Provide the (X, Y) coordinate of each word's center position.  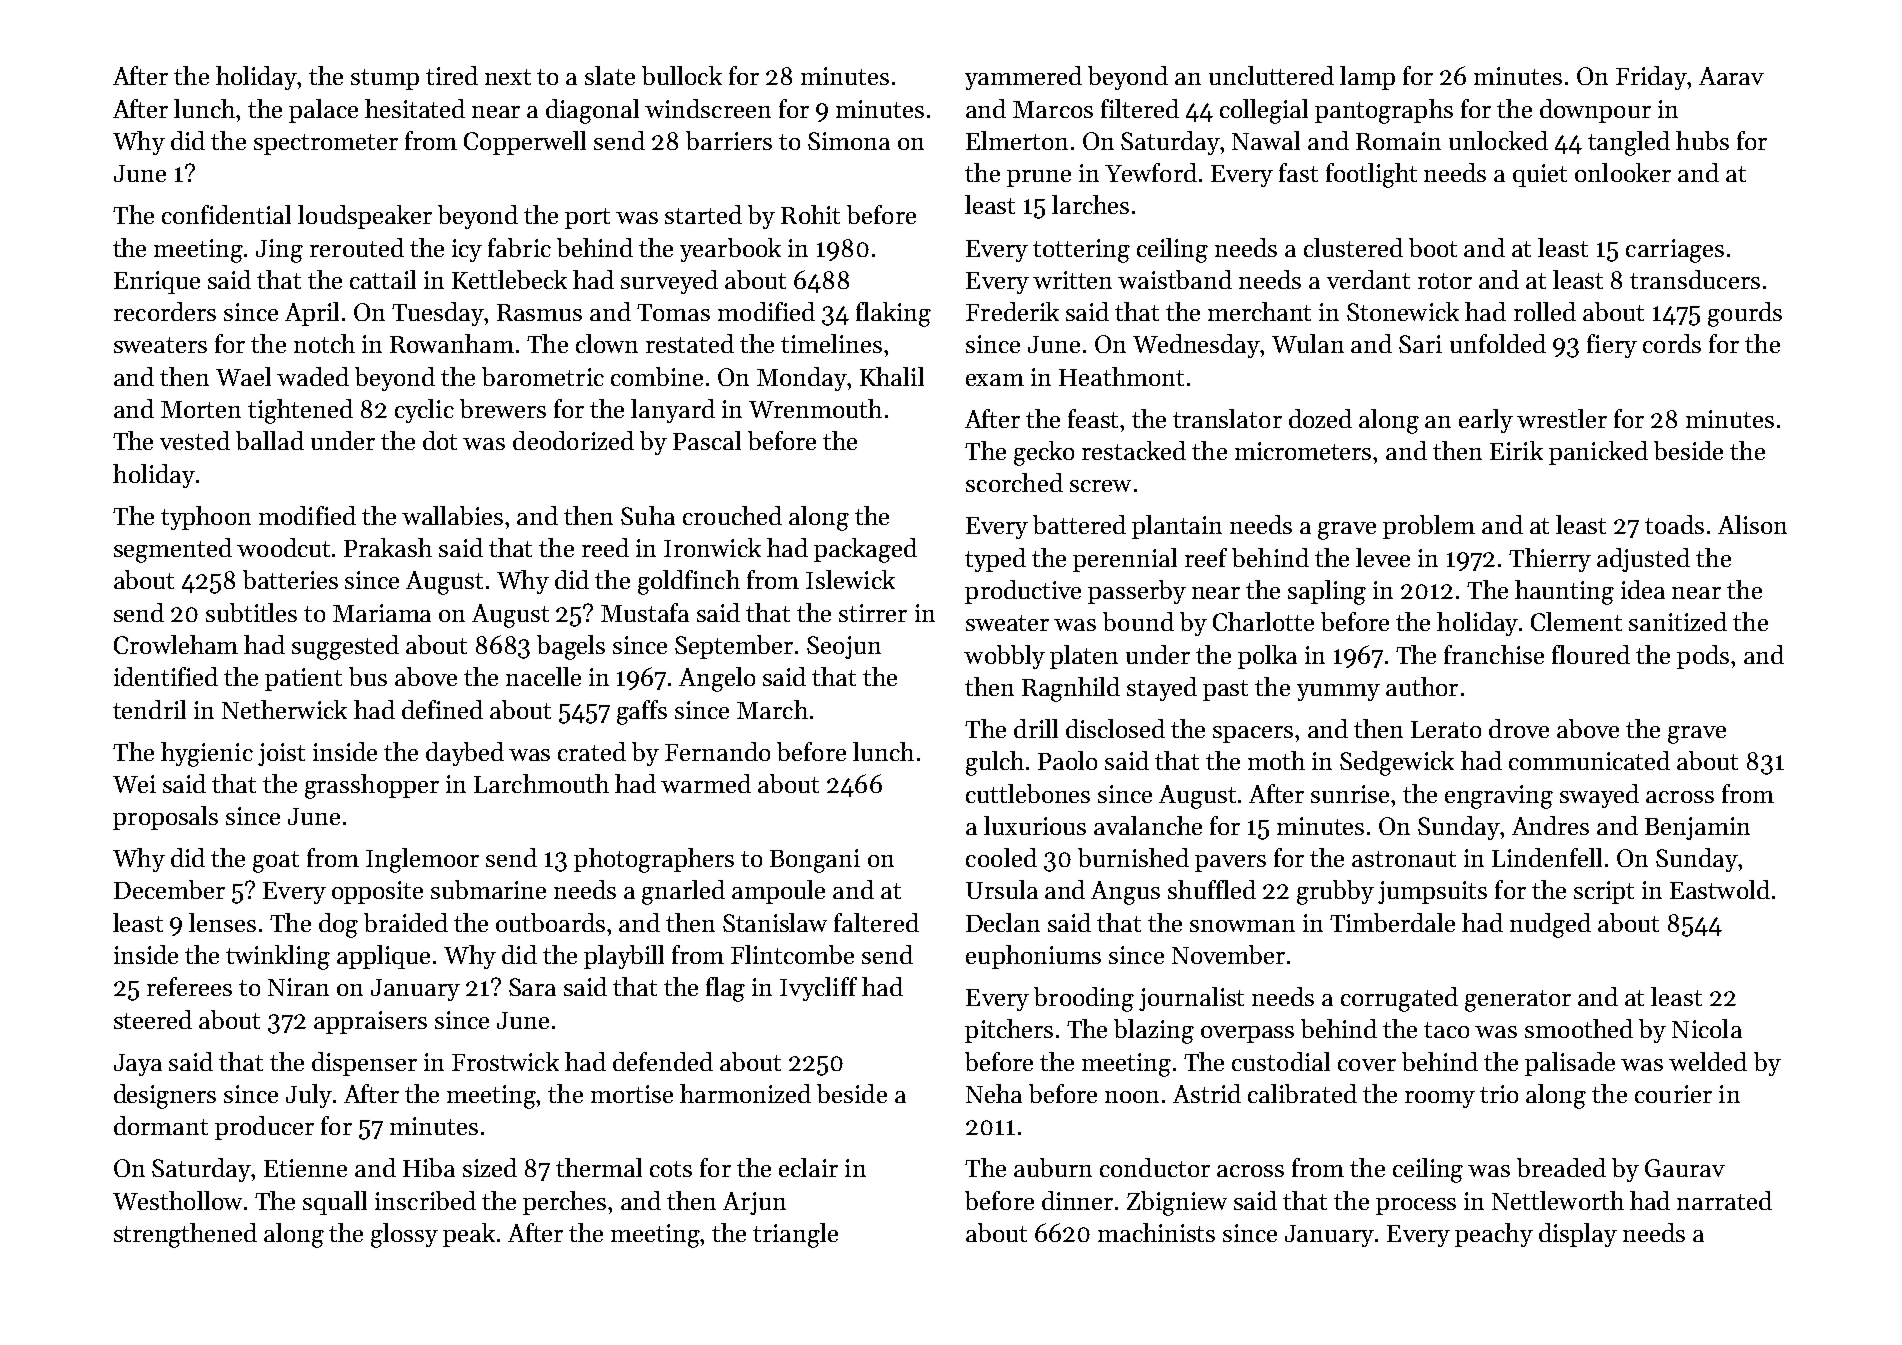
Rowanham (452, 343)
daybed (465, 754)
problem (1429, 527)
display (1578, 1235)
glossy (404, 1235)
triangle (795, 1235)
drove (1519, 728)
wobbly (1004, 657)
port (587, 218)
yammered (1023, 78)
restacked (1134, 450)
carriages (1675, 251)
